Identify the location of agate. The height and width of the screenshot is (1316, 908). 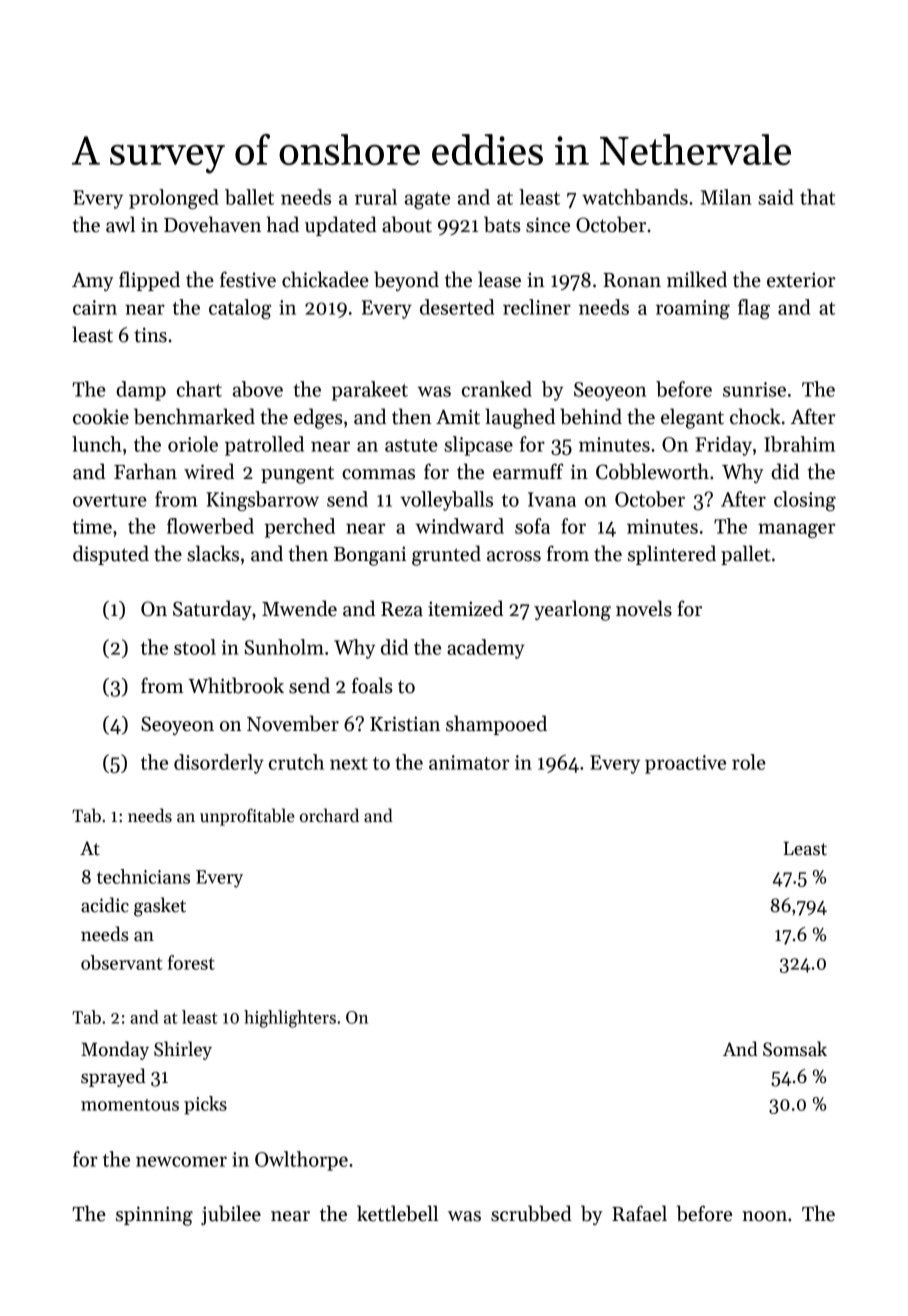
(427, 200).
